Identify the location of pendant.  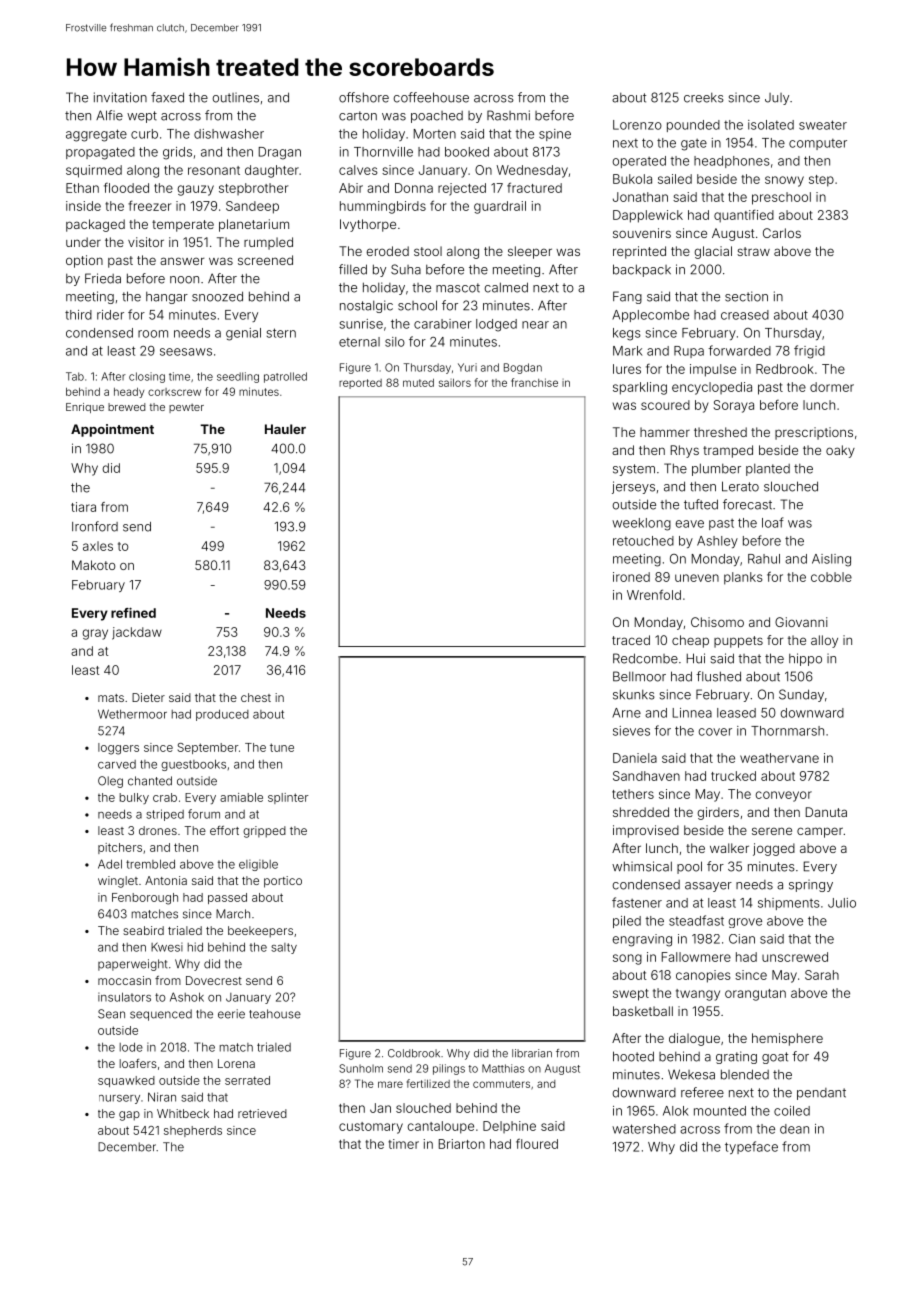
(821, 1094).
